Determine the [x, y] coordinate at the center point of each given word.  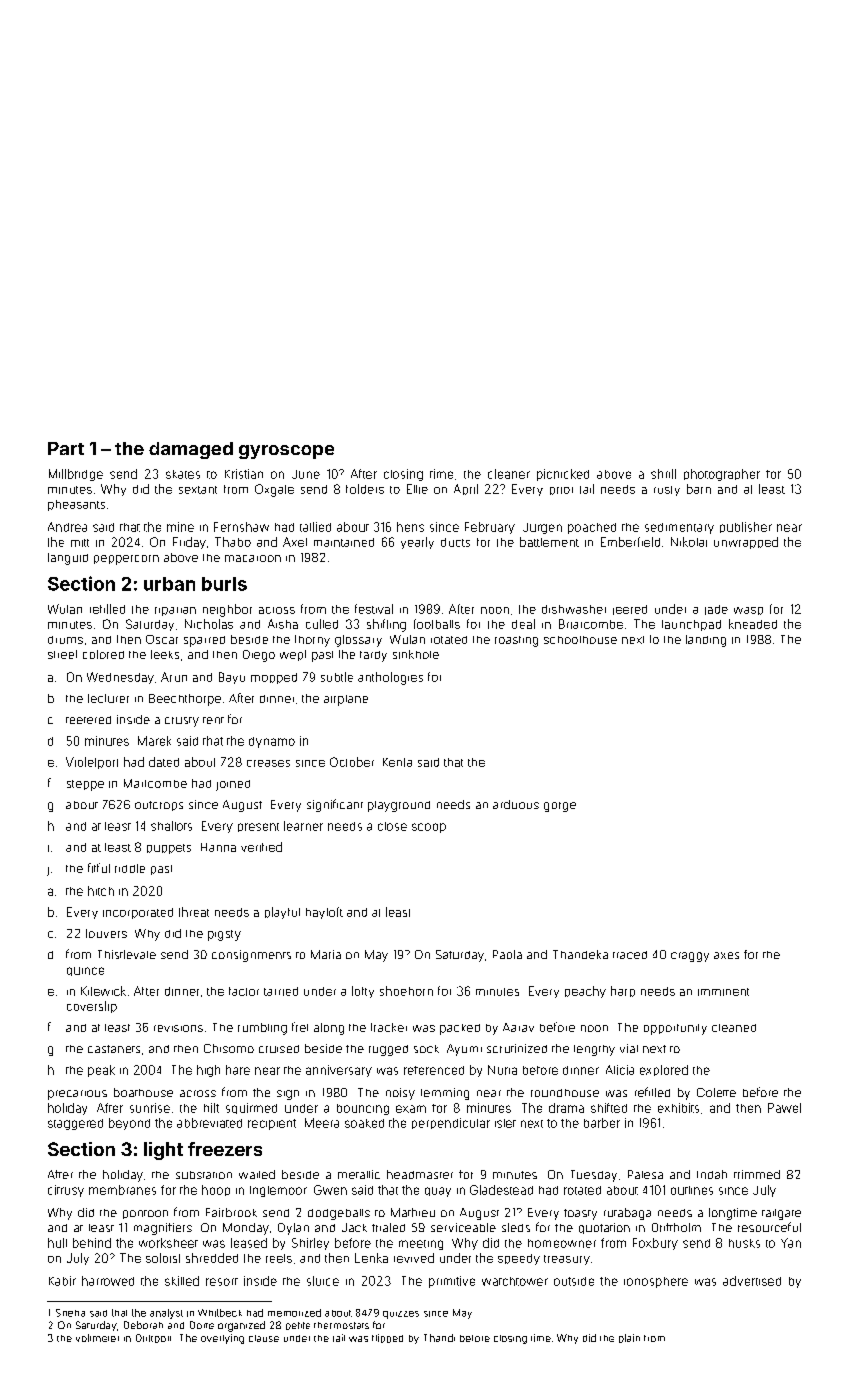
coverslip [92, 1007]
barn [699, 489]
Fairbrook [231, 1212]
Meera [322, 1123]
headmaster [420, 1174]
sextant [198, 490]
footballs [437, 624]
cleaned [734, 1028]
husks [744, 1243]
